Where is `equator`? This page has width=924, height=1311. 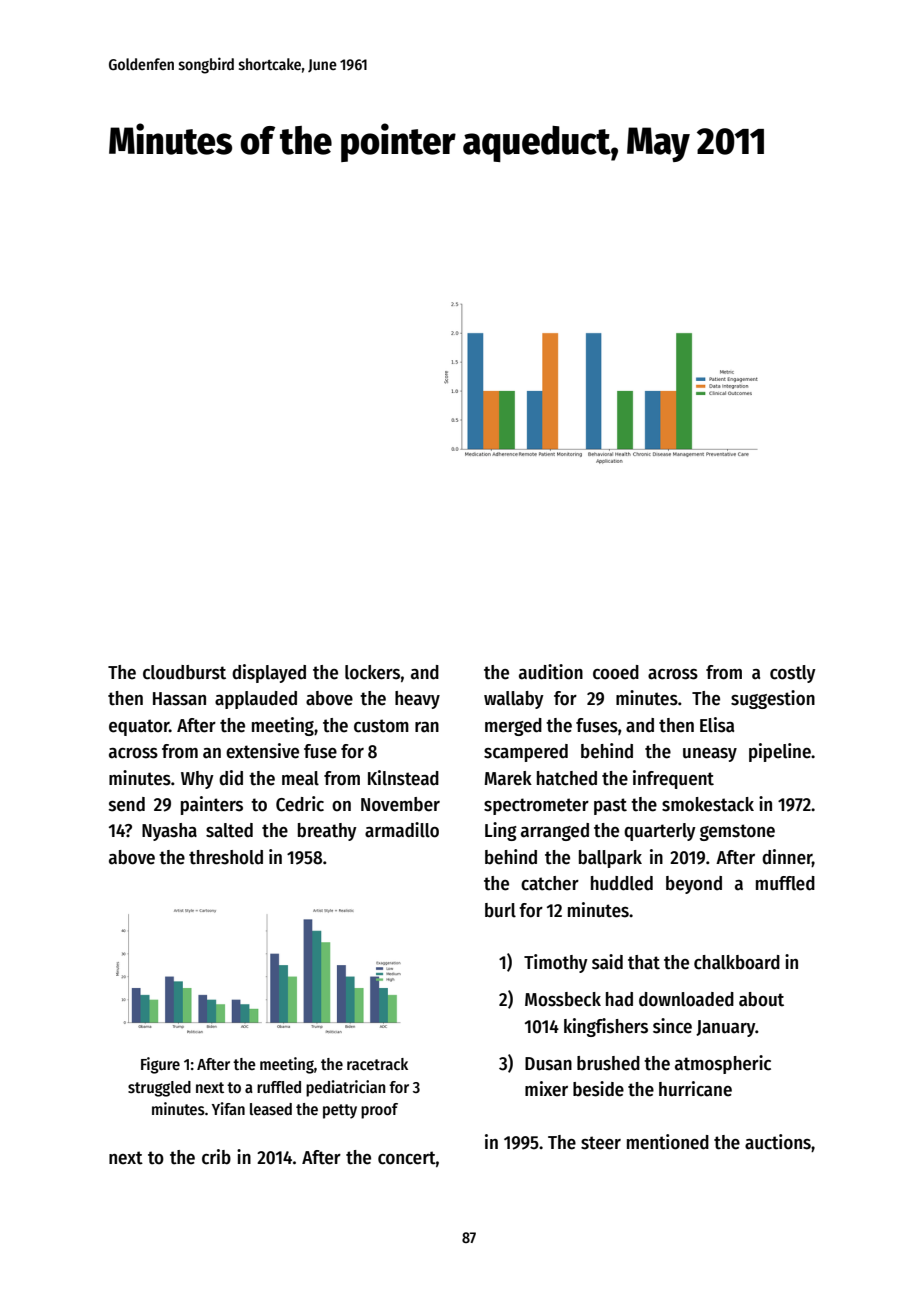
equator is located at coordinates (139, 727).
